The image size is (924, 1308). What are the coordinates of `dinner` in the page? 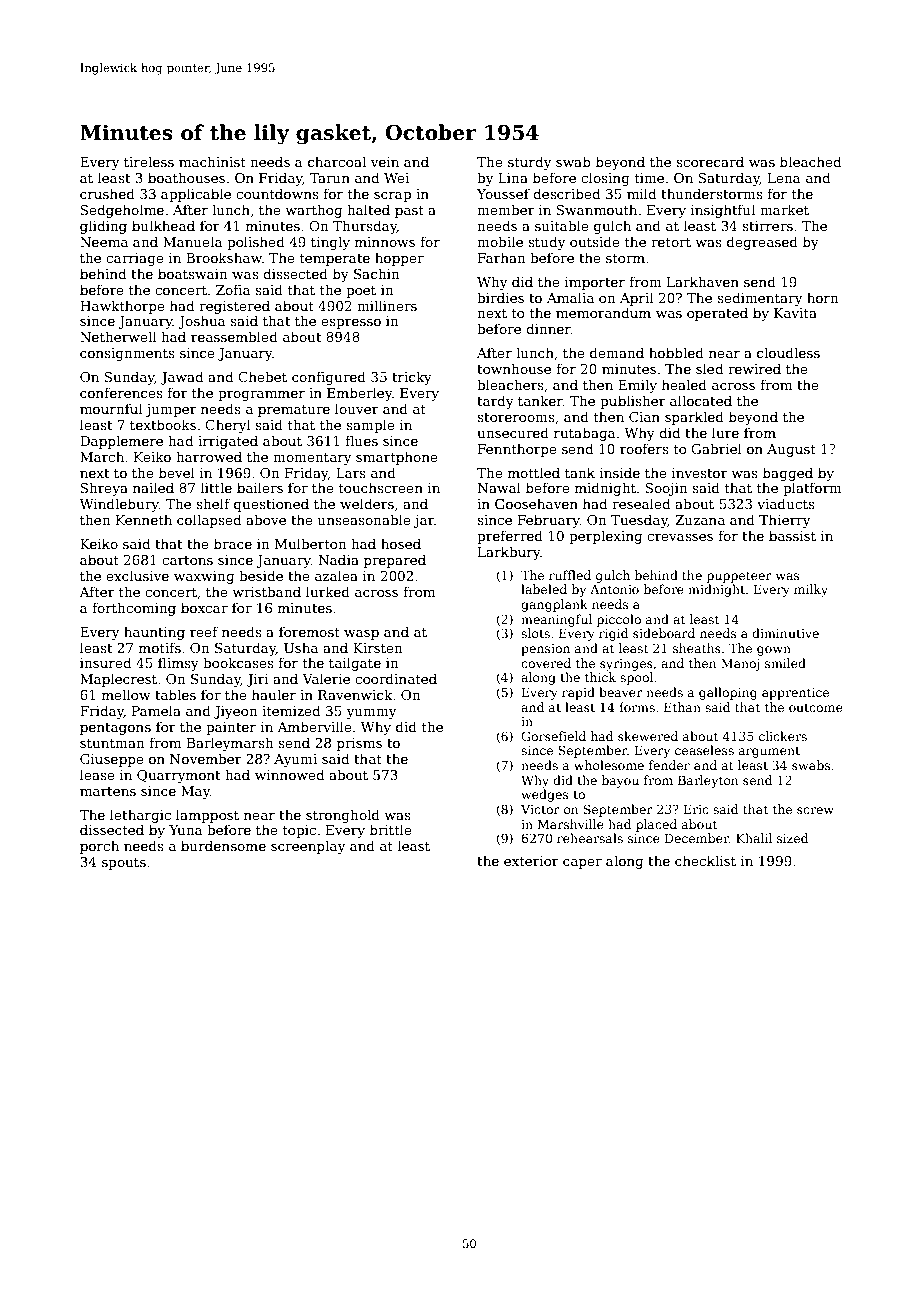 It's located at (548, 328).
